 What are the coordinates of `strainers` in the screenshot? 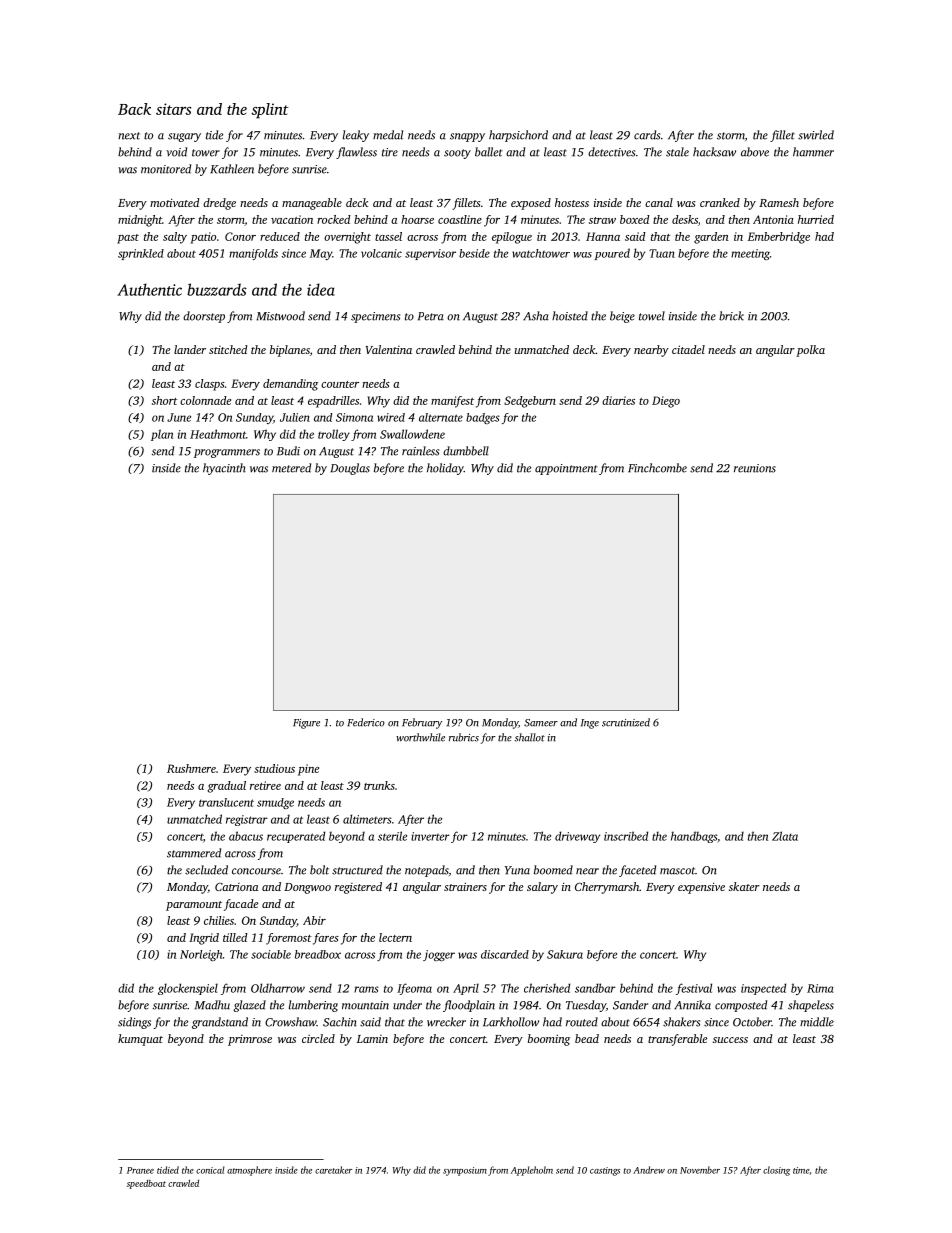 It's located at (465, 886).
